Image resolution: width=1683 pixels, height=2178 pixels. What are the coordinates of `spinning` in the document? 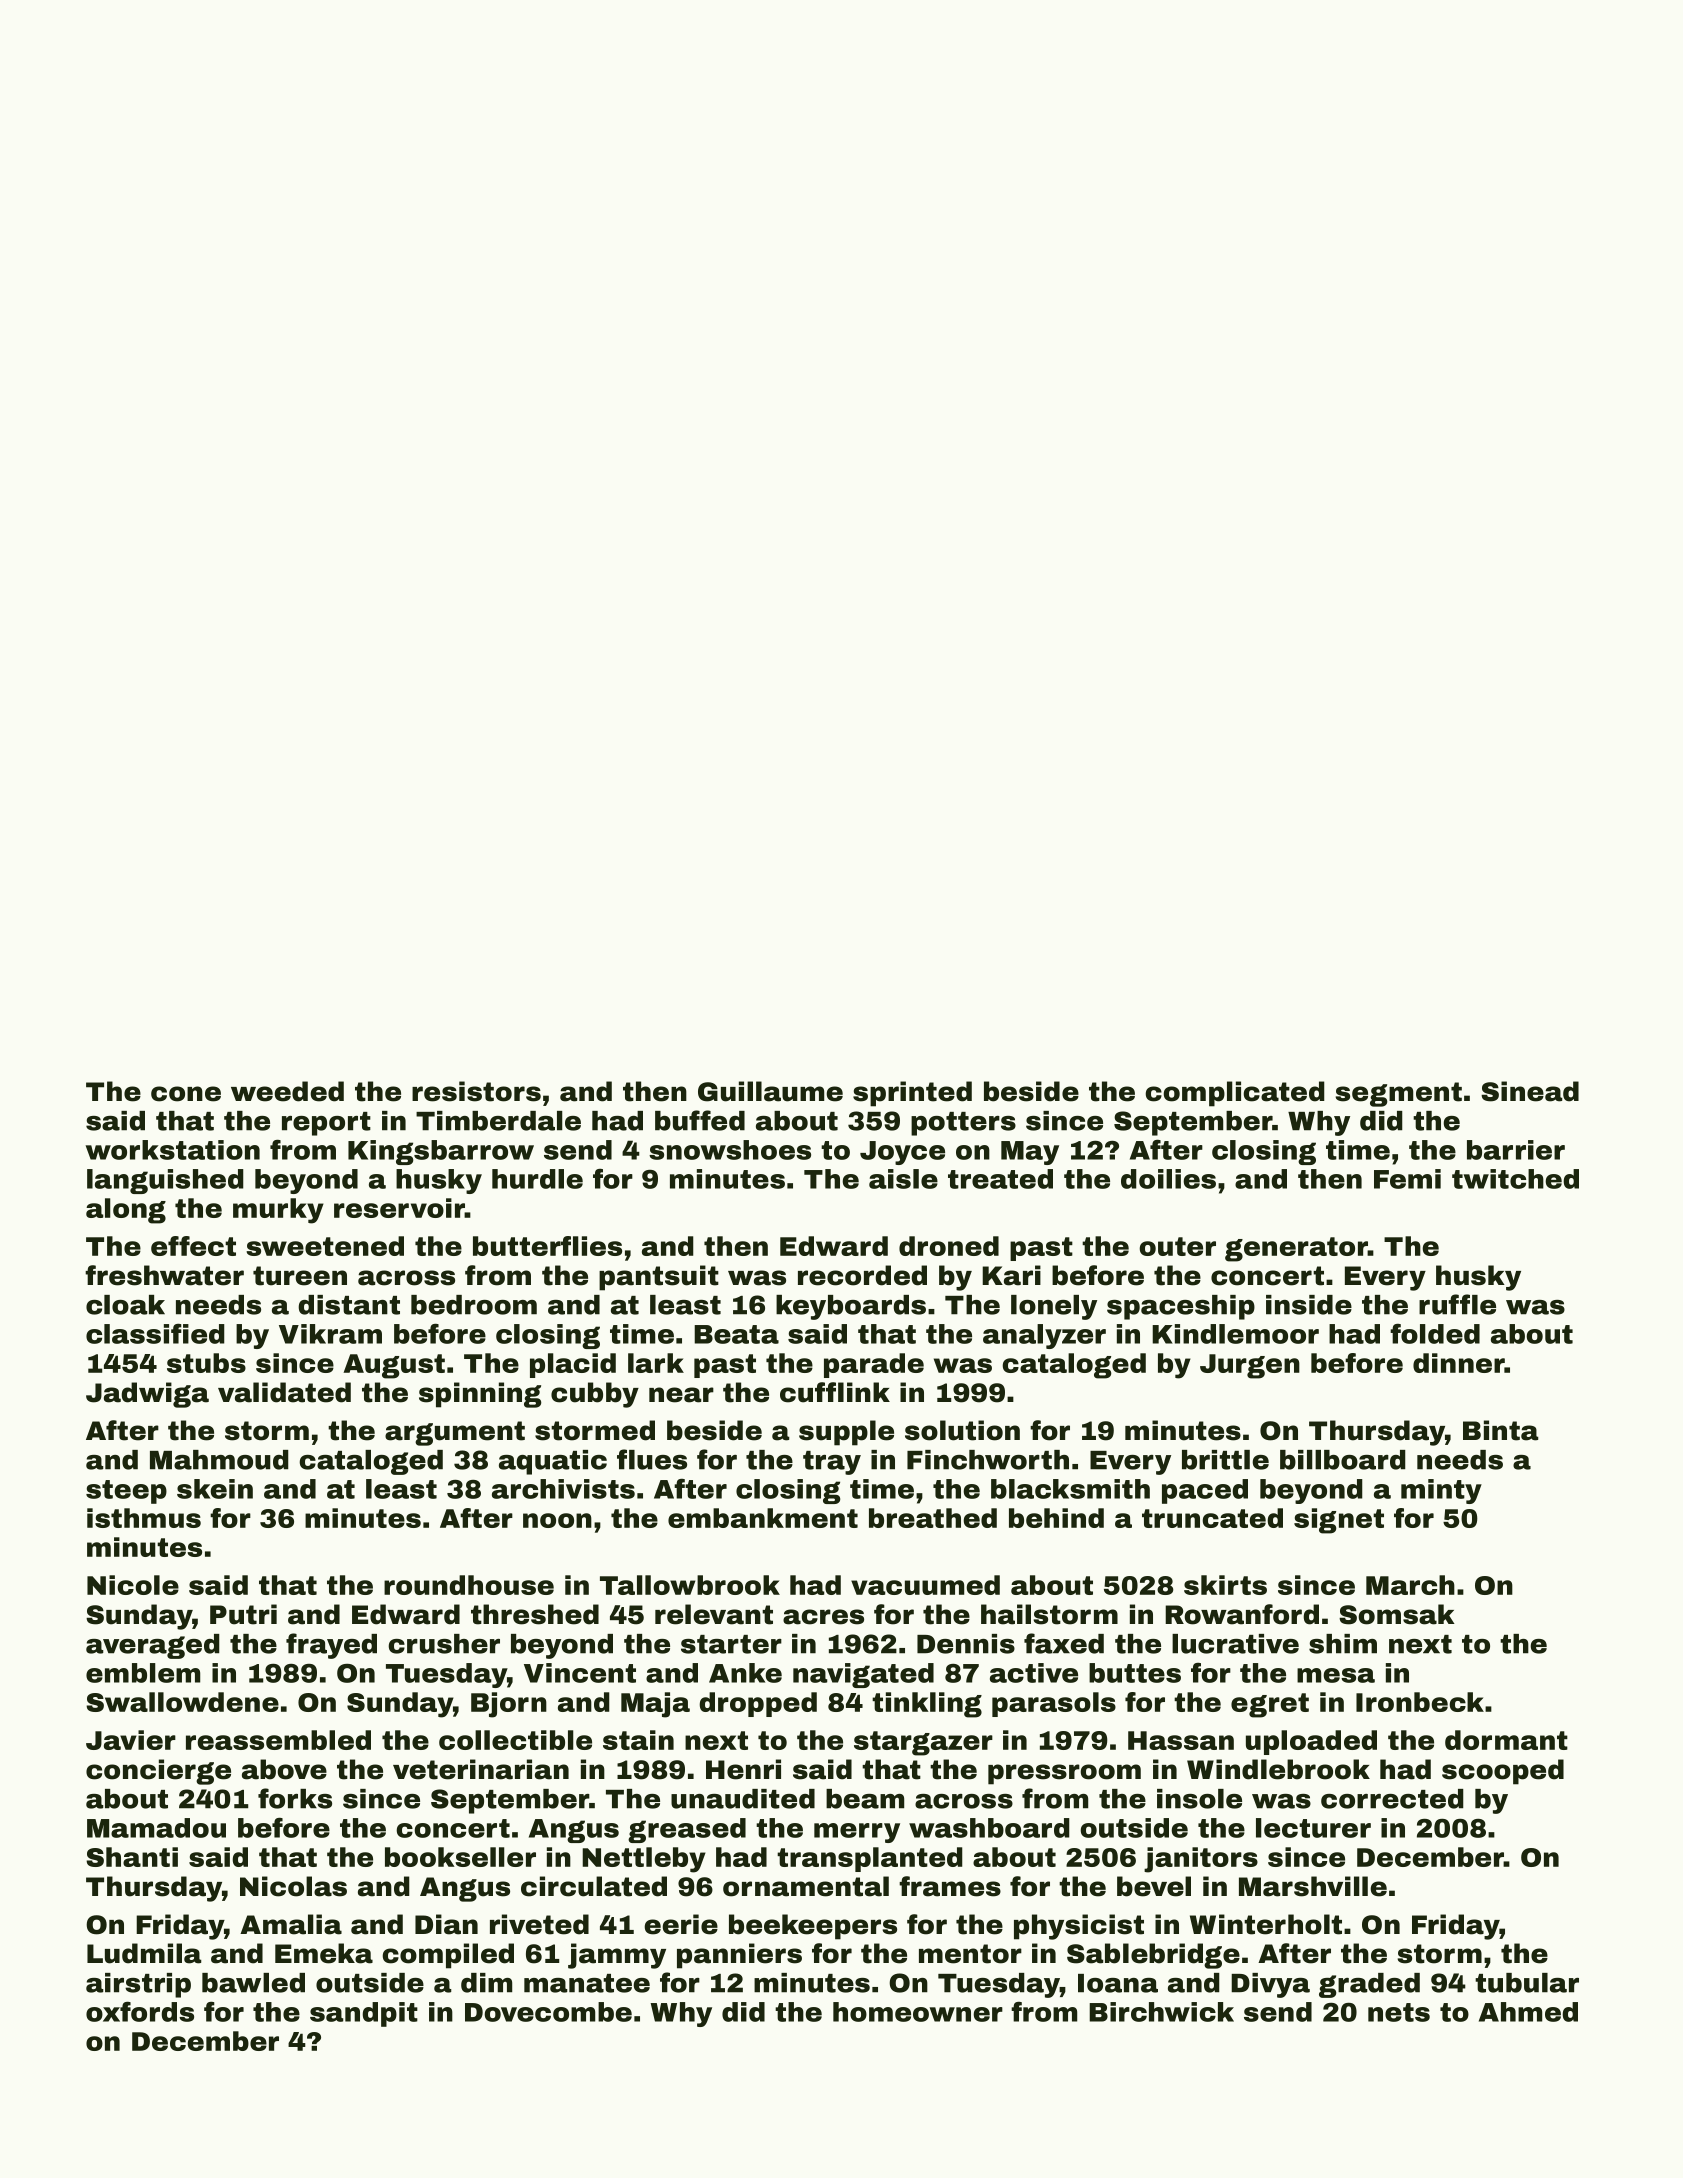 It's located at (480, 1395).
